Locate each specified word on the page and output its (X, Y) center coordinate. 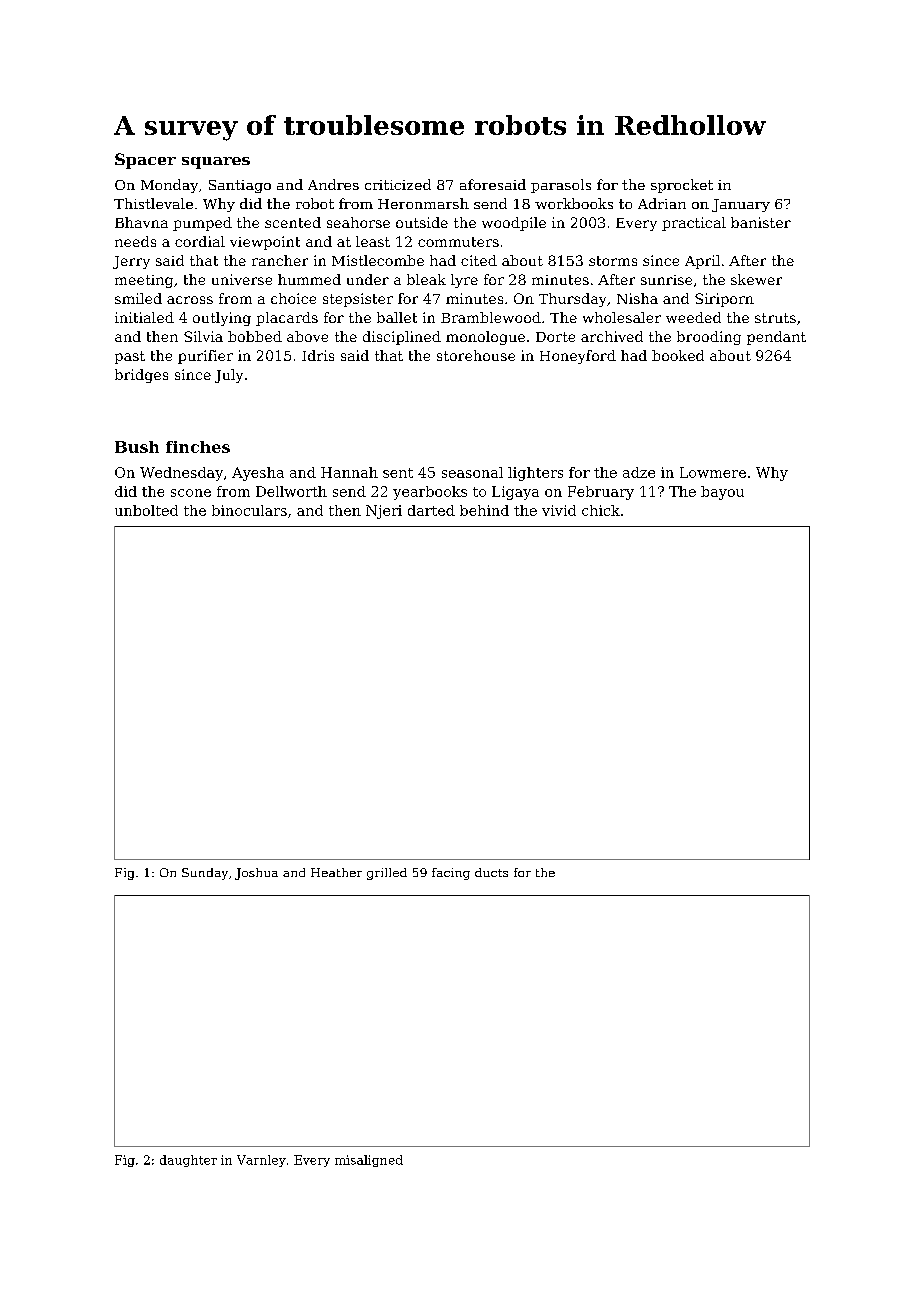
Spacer (145, 161)
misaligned (369, 1161)
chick (601, 510)
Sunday (205, 874)
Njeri (384, 512)
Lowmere (713, 472)
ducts (491, 872)
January (741, 205)
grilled (387, 874)
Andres (333, 184)
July (229, 376)
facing (451, 874)
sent (398, 473)
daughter (188, 1161)
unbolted (146, 510)
